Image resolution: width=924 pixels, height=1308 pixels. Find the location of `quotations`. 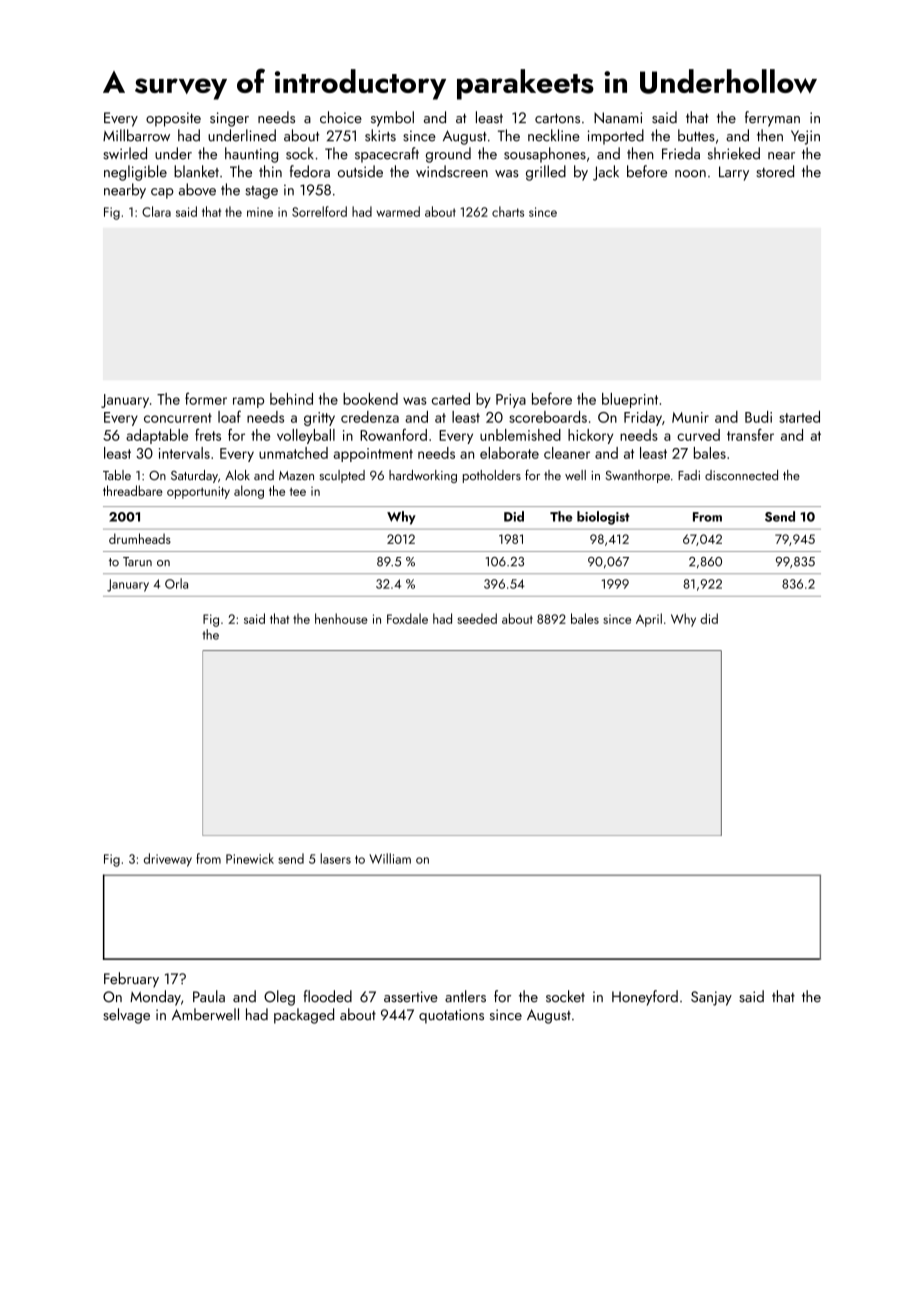

quotations is located at coordinates (451, 1016).
